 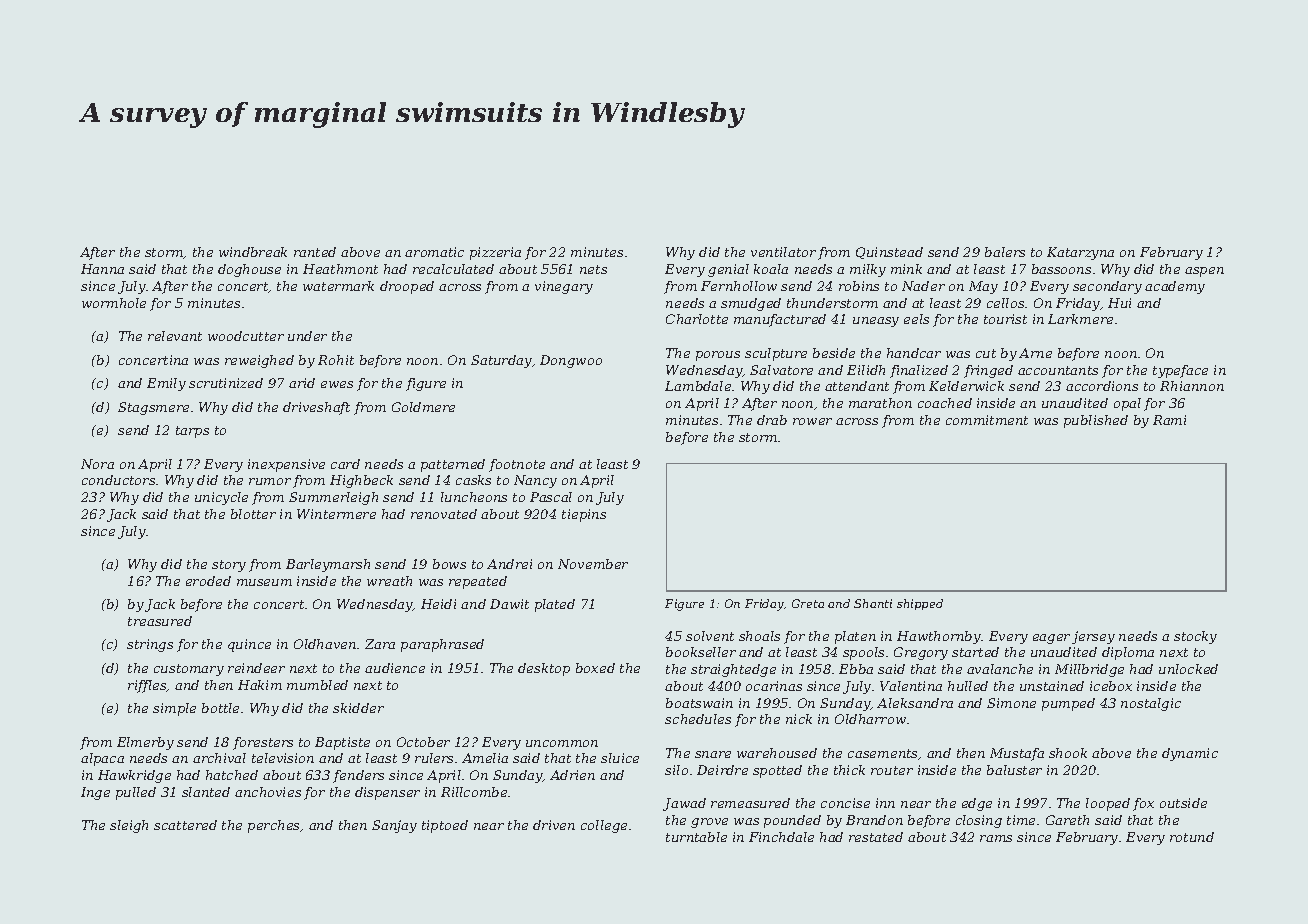 What do you see at coordinates (698, 386) in the page?
I see `Lambdale` at bounding box center [698, 386].
